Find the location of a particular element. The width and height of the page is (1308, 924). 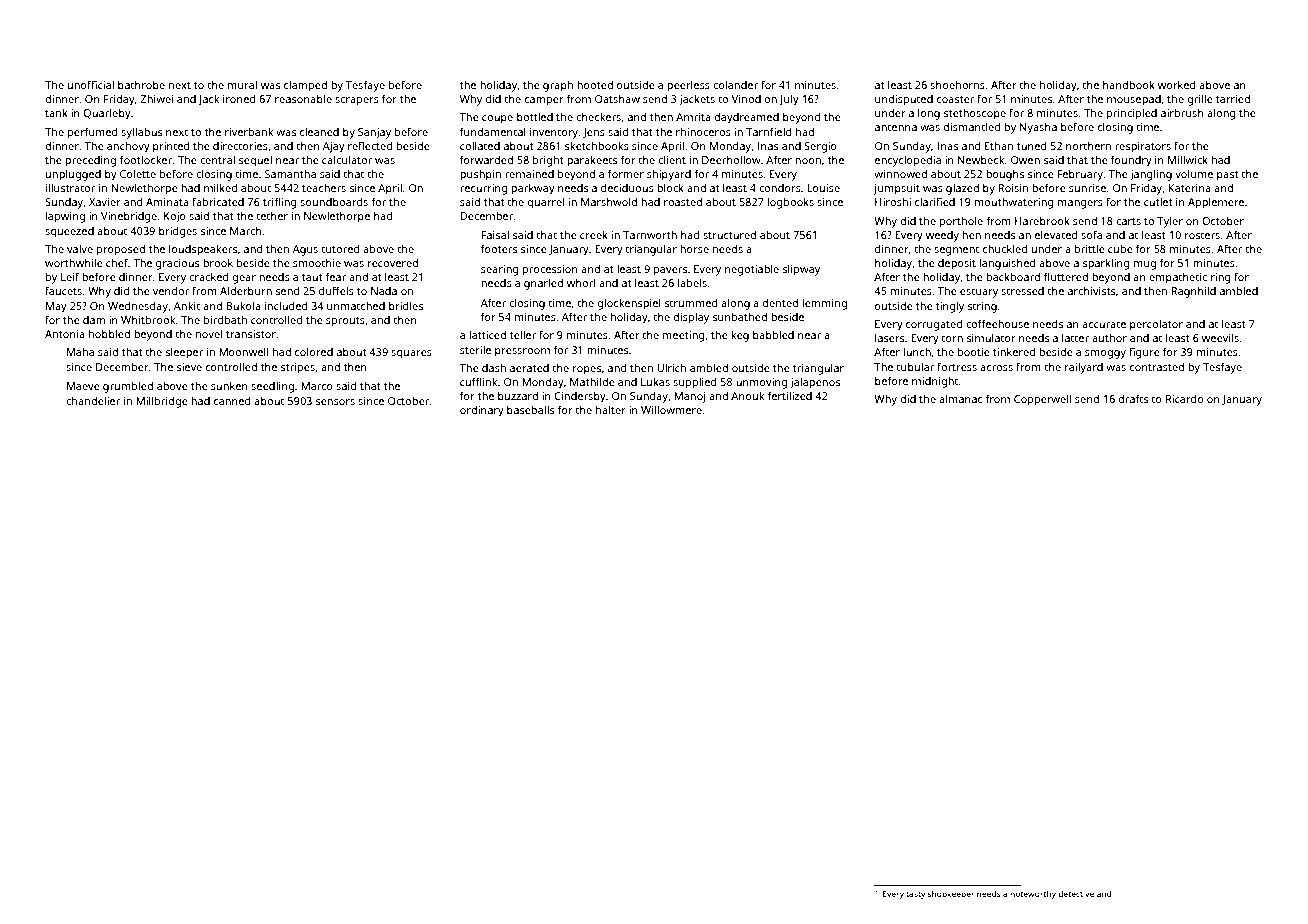

detective is located at coordinates (1076, 894).
